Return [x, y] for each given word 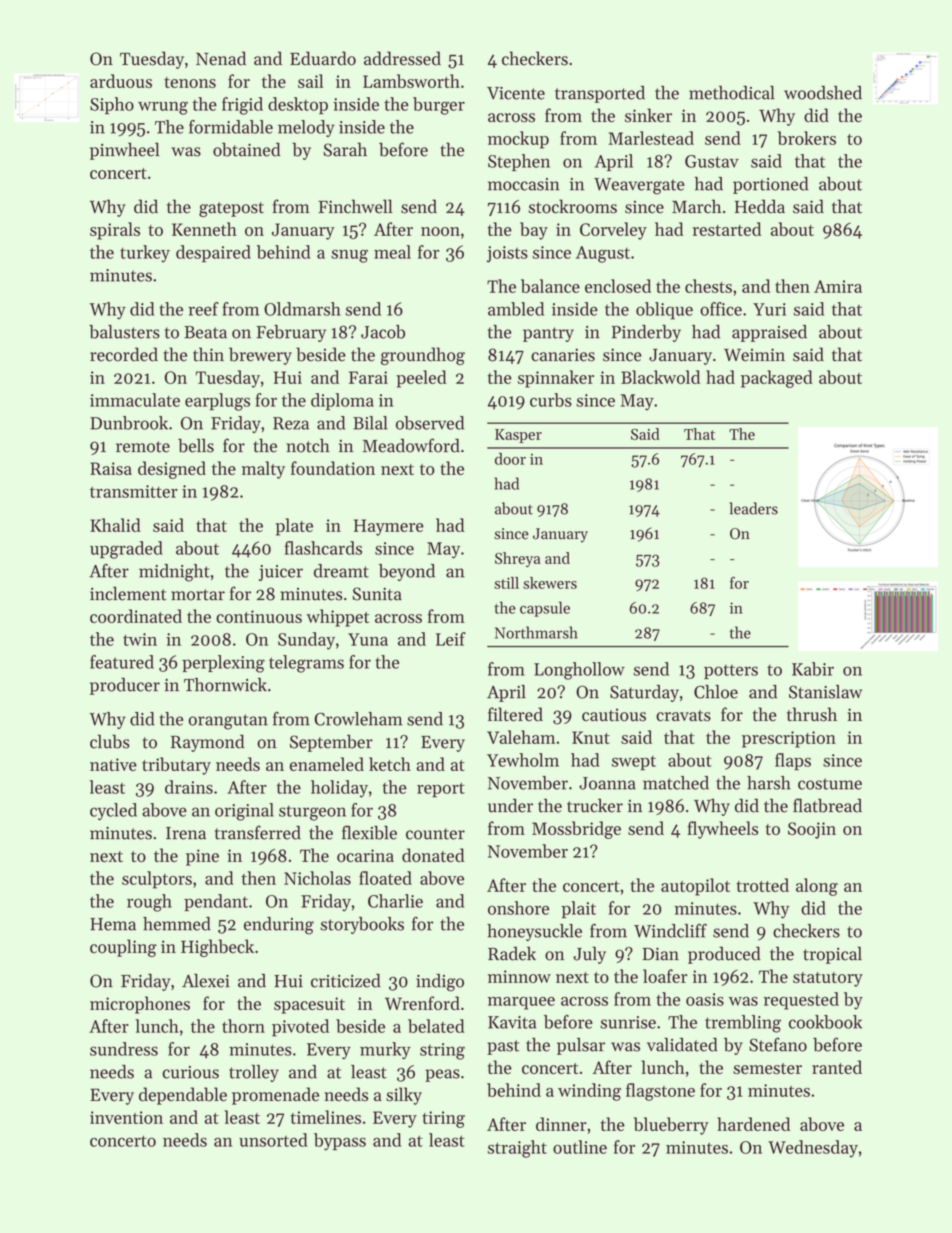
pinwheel [125, 151]
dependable [183, 1096]
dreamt [341, 571]
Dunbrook [129, 423]
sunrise [628, 1022]
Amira [838, 286]
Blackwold [660, 377]
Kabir [813, 669]
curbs [551, 400]
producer [125, 686]
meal [392, 252]
